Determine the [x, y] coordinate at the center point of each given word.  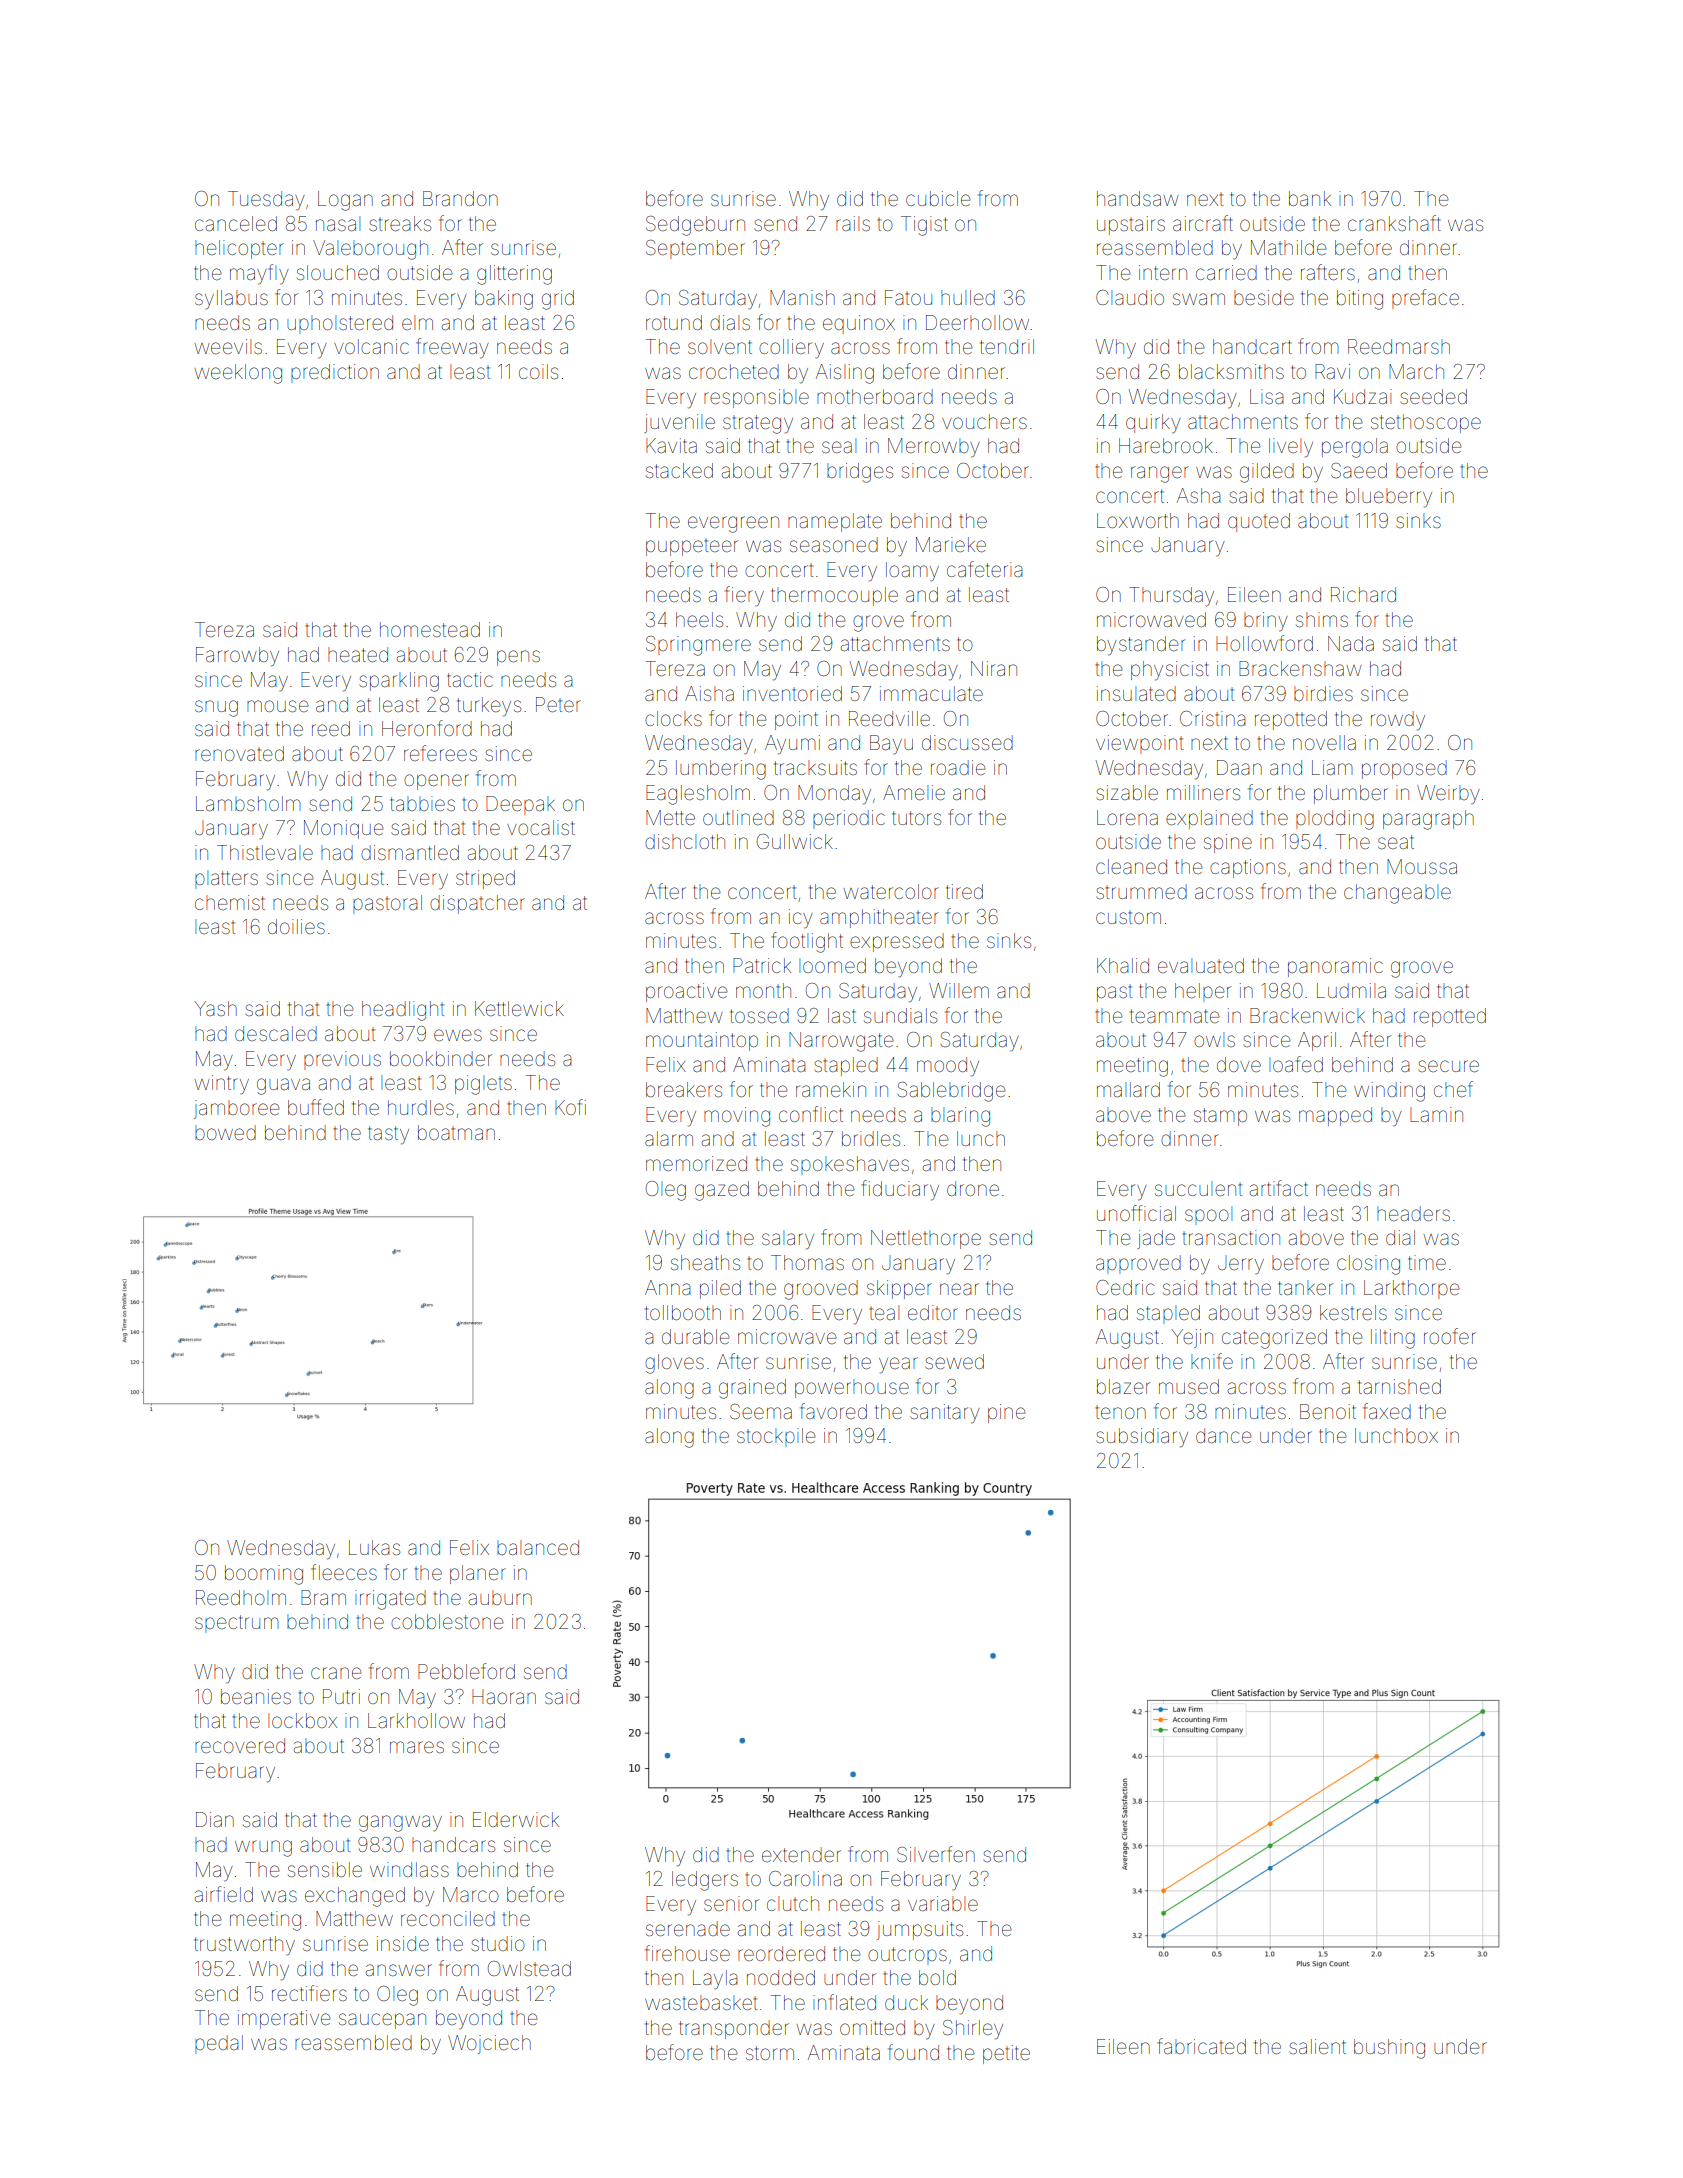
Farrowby [237, 657]
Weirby [1448, 795]
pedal [219, 2044]
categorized [1274, 1339]
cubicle [938, 198]
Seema [761, 1411]
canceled [236, 223]
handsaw [1138, 198]
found [913, 2052]
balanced [538, 1547]
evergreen [733, 524]
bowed [225, 1132]
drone [973, 1188]
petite [1006, 2054]
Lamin [1436, 1114]
